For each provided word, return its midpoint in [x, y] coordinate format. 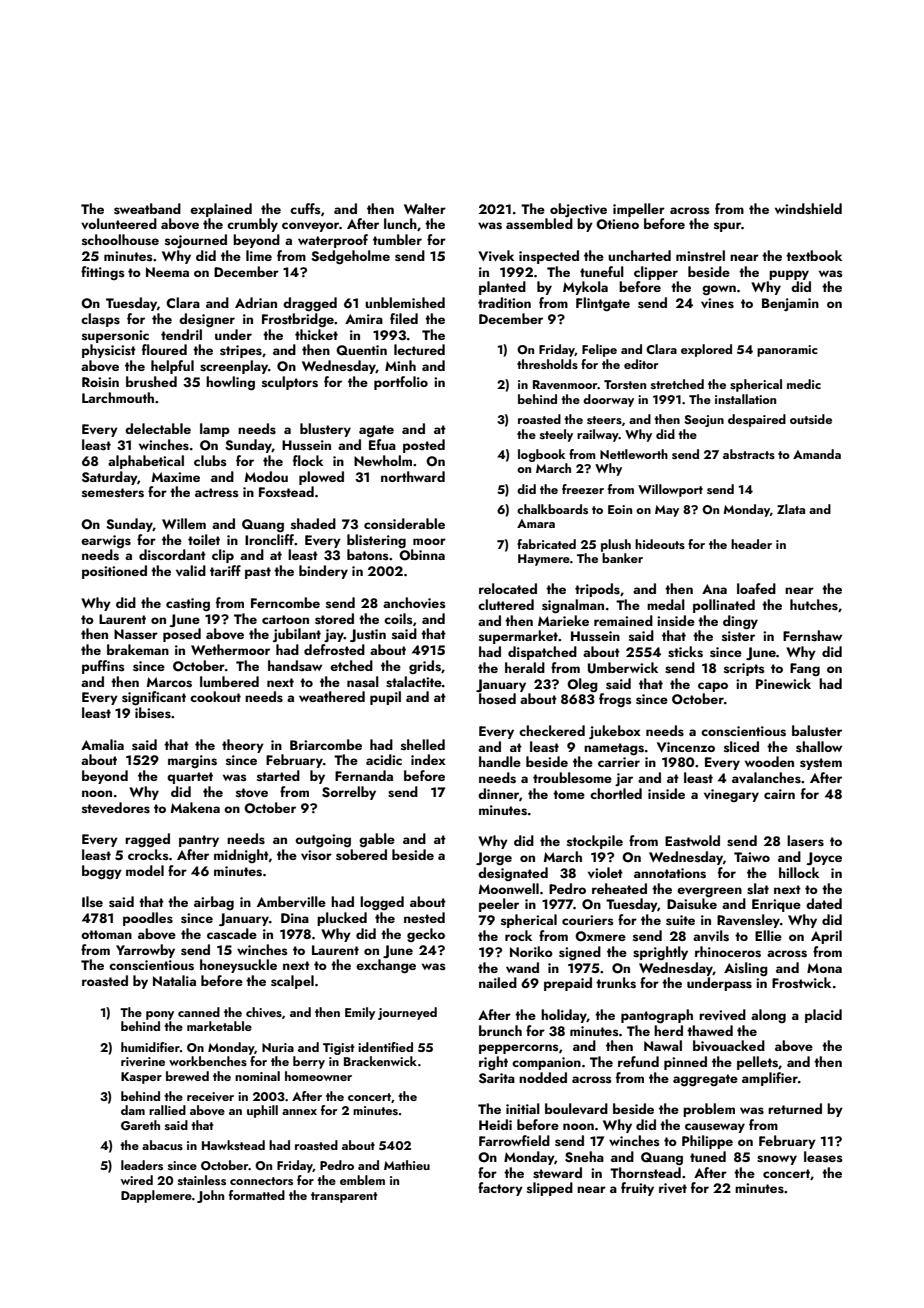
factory [500, 1189]
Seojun [704, 421]
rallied [167, 1110]
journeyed [407, 1013]
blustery [325, 430]
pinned [685, 1063]
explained [221, 210]
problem [709, 1110]
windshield [808, 209]
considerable [404, 524]
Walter [425, 208]
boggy [102, 872]
